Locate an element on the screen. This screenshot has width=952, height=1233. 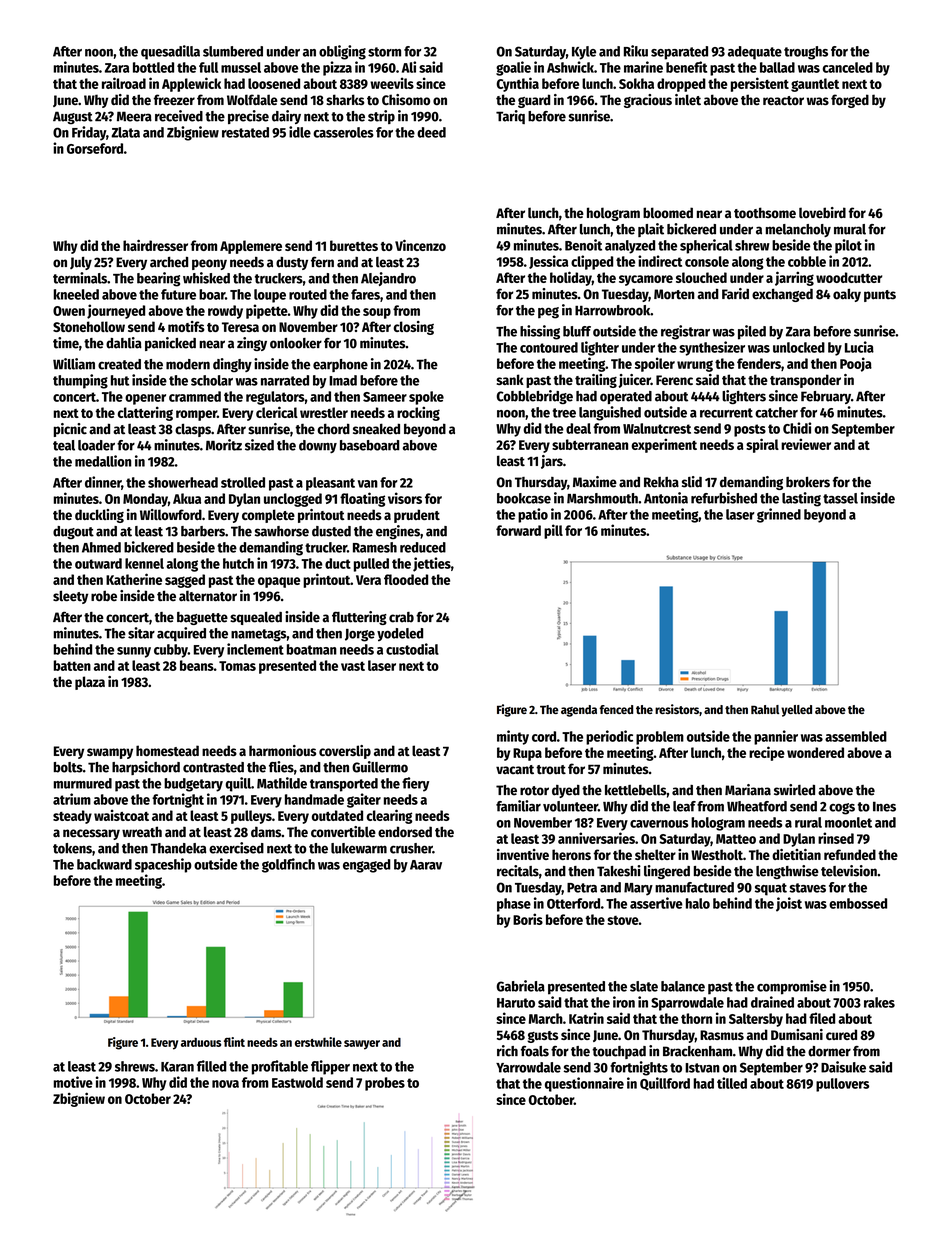
yelled is located at coordinates (796, 711).
